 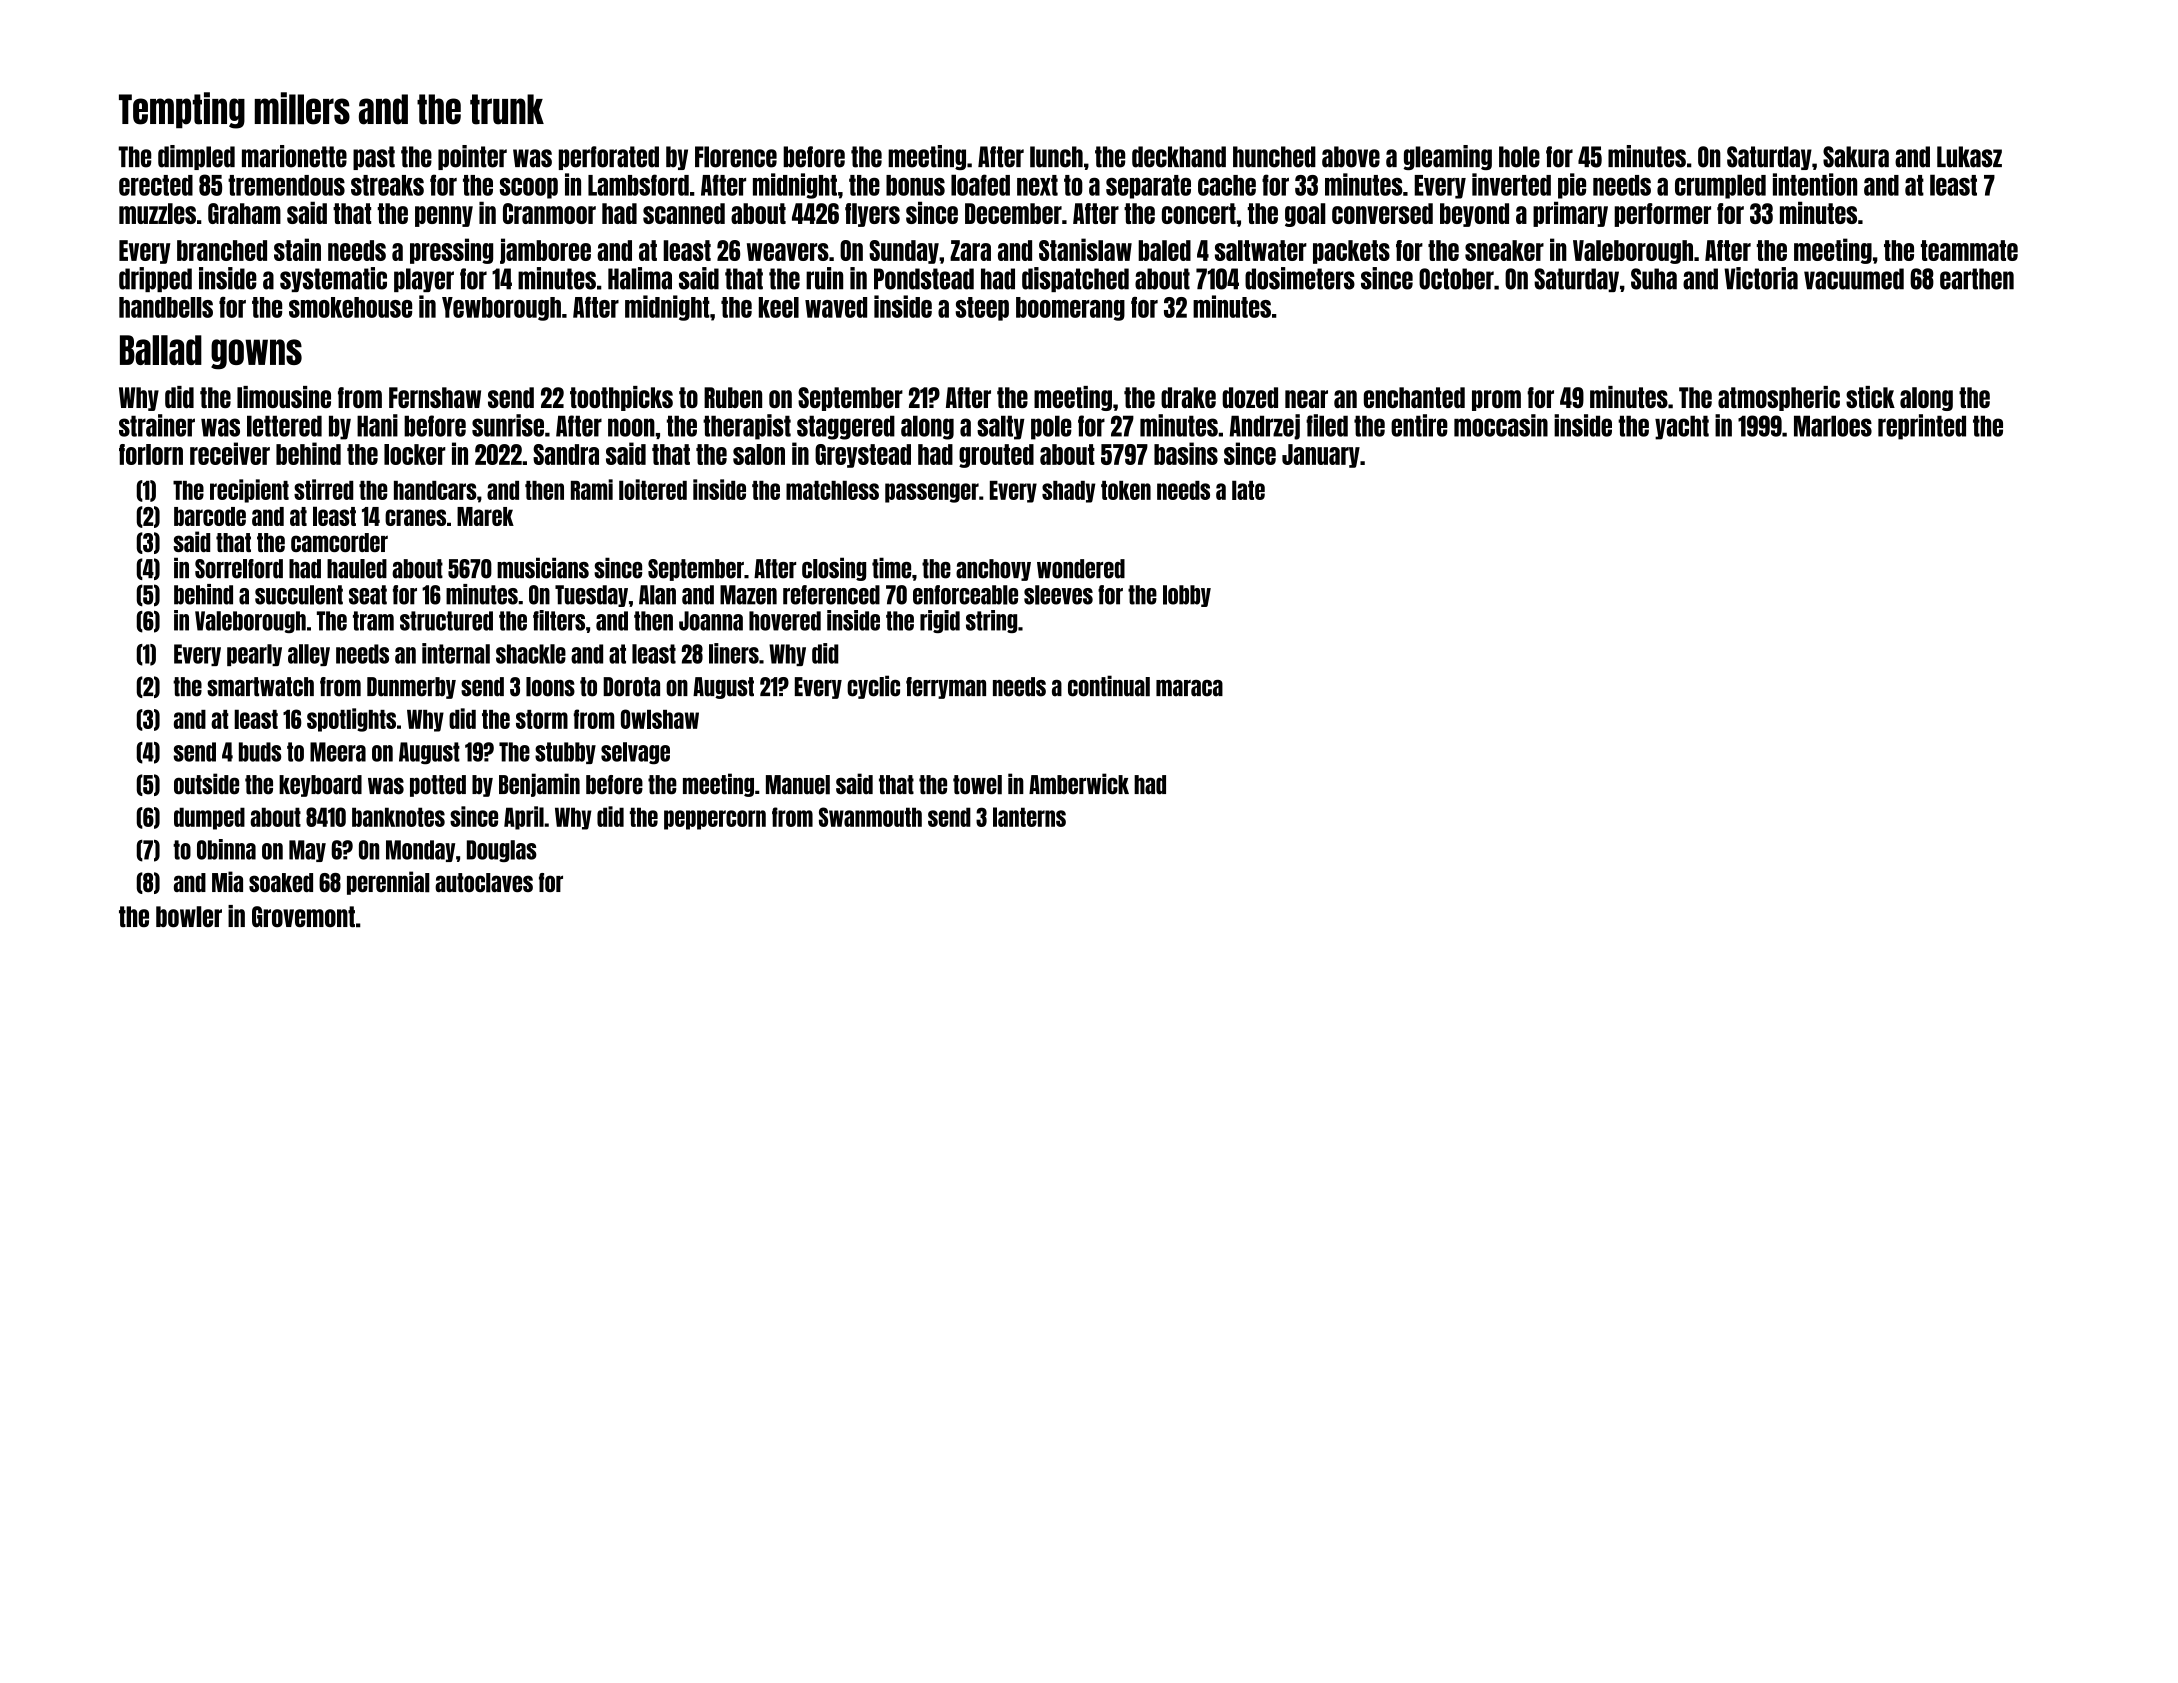 What do you see at coordinates (1519, 157) in the page?
I see `hole` at bounding box center [1519, 157].
